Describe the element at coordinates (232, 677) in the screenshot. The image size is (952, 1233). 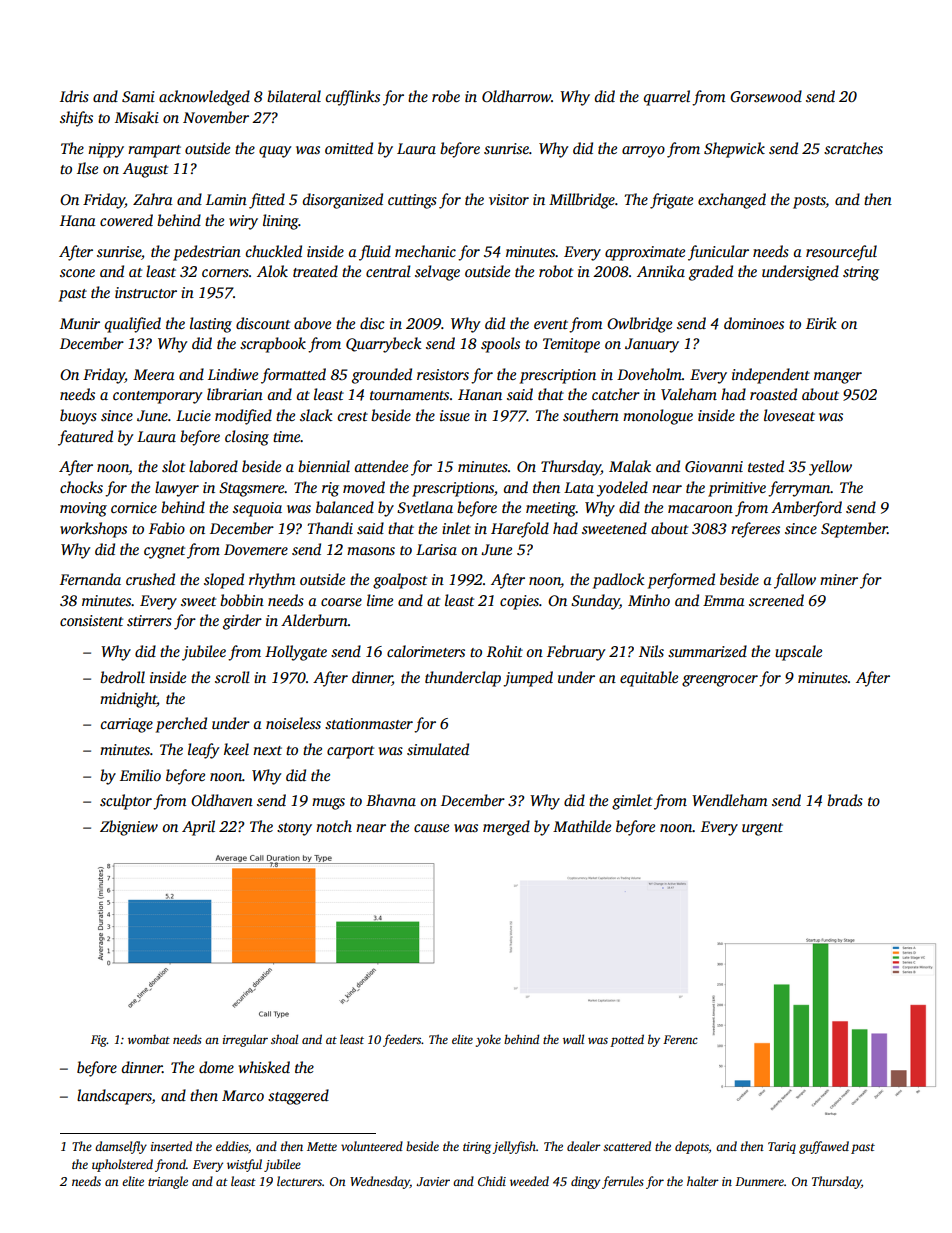
I see `scroll` at that location.
